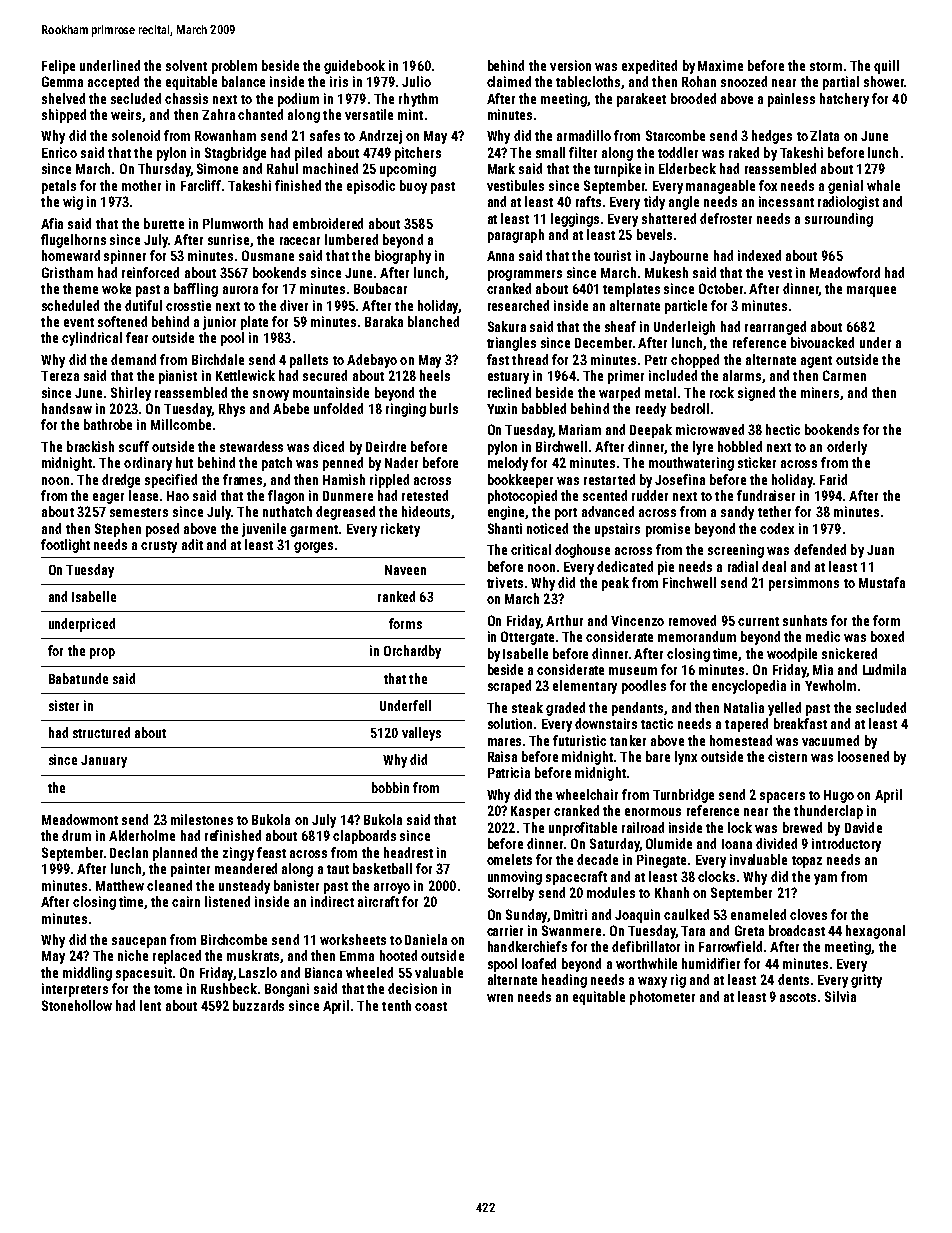  I want to click on milestones, so click(202, 819).
